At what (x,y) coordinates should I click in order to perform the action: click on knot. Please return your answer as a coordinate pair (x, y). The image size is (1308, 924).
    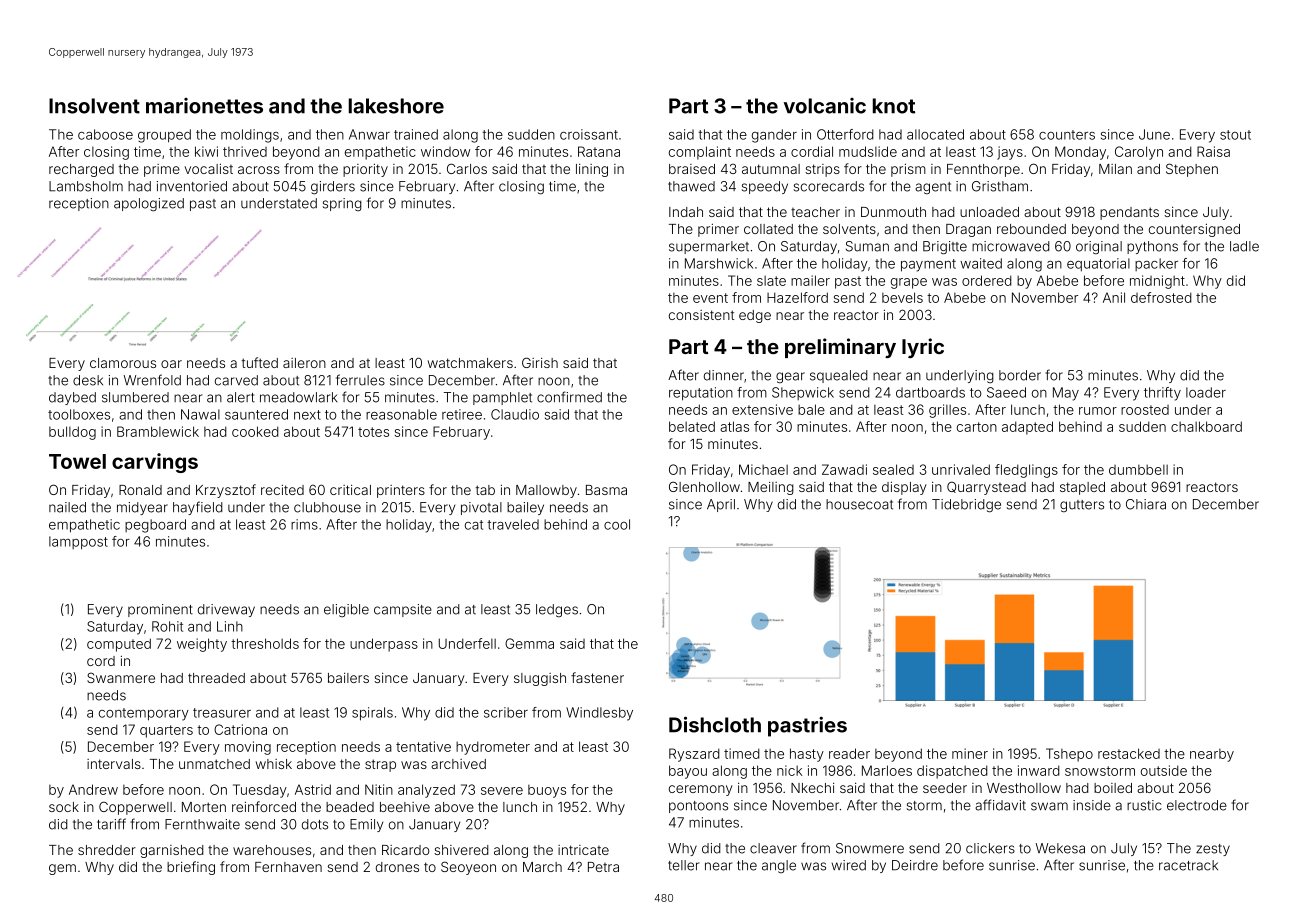
    Looking at the image, I should click on (894, 106).
